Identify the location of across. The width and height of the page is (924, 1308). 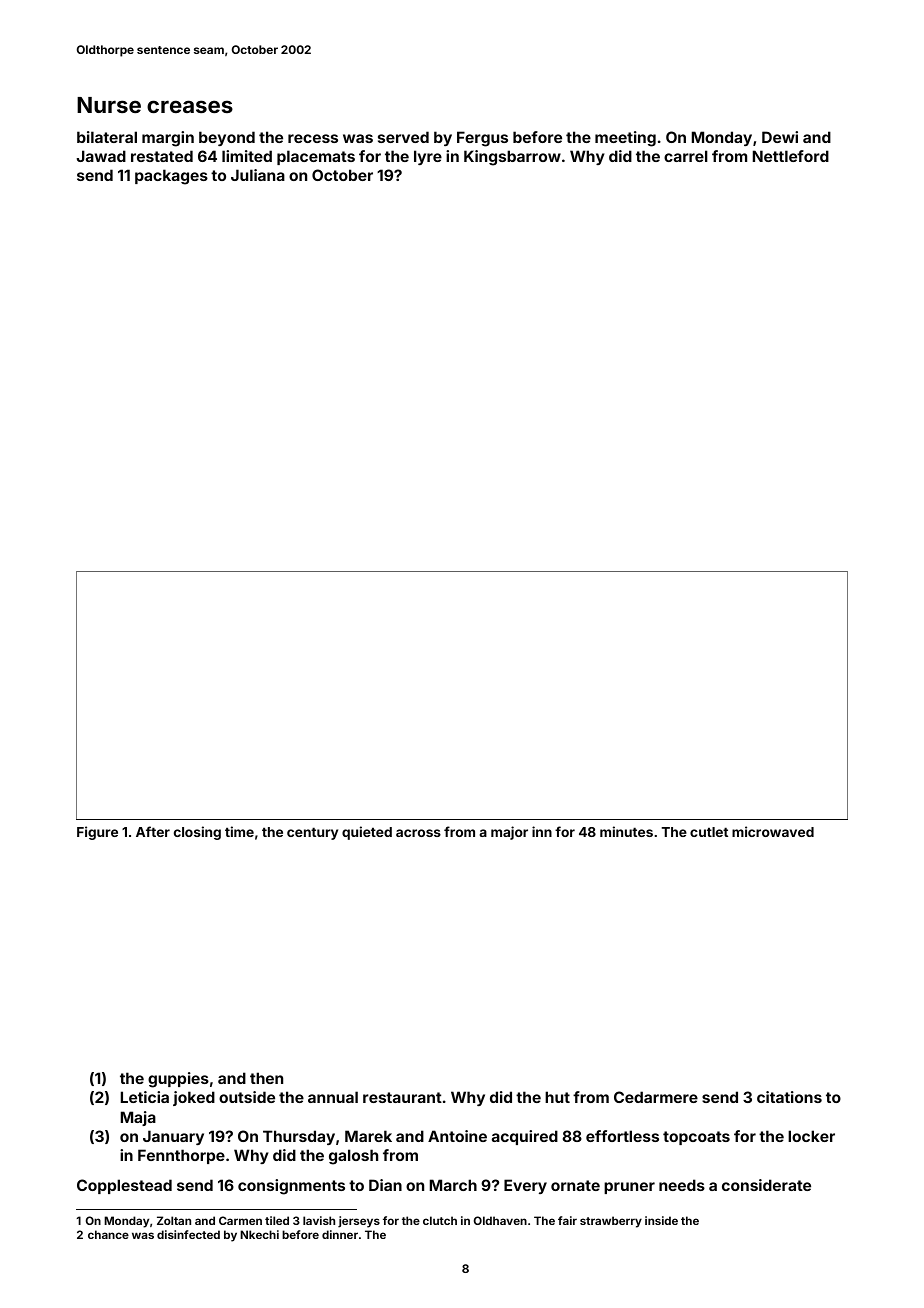
(418, 833).
